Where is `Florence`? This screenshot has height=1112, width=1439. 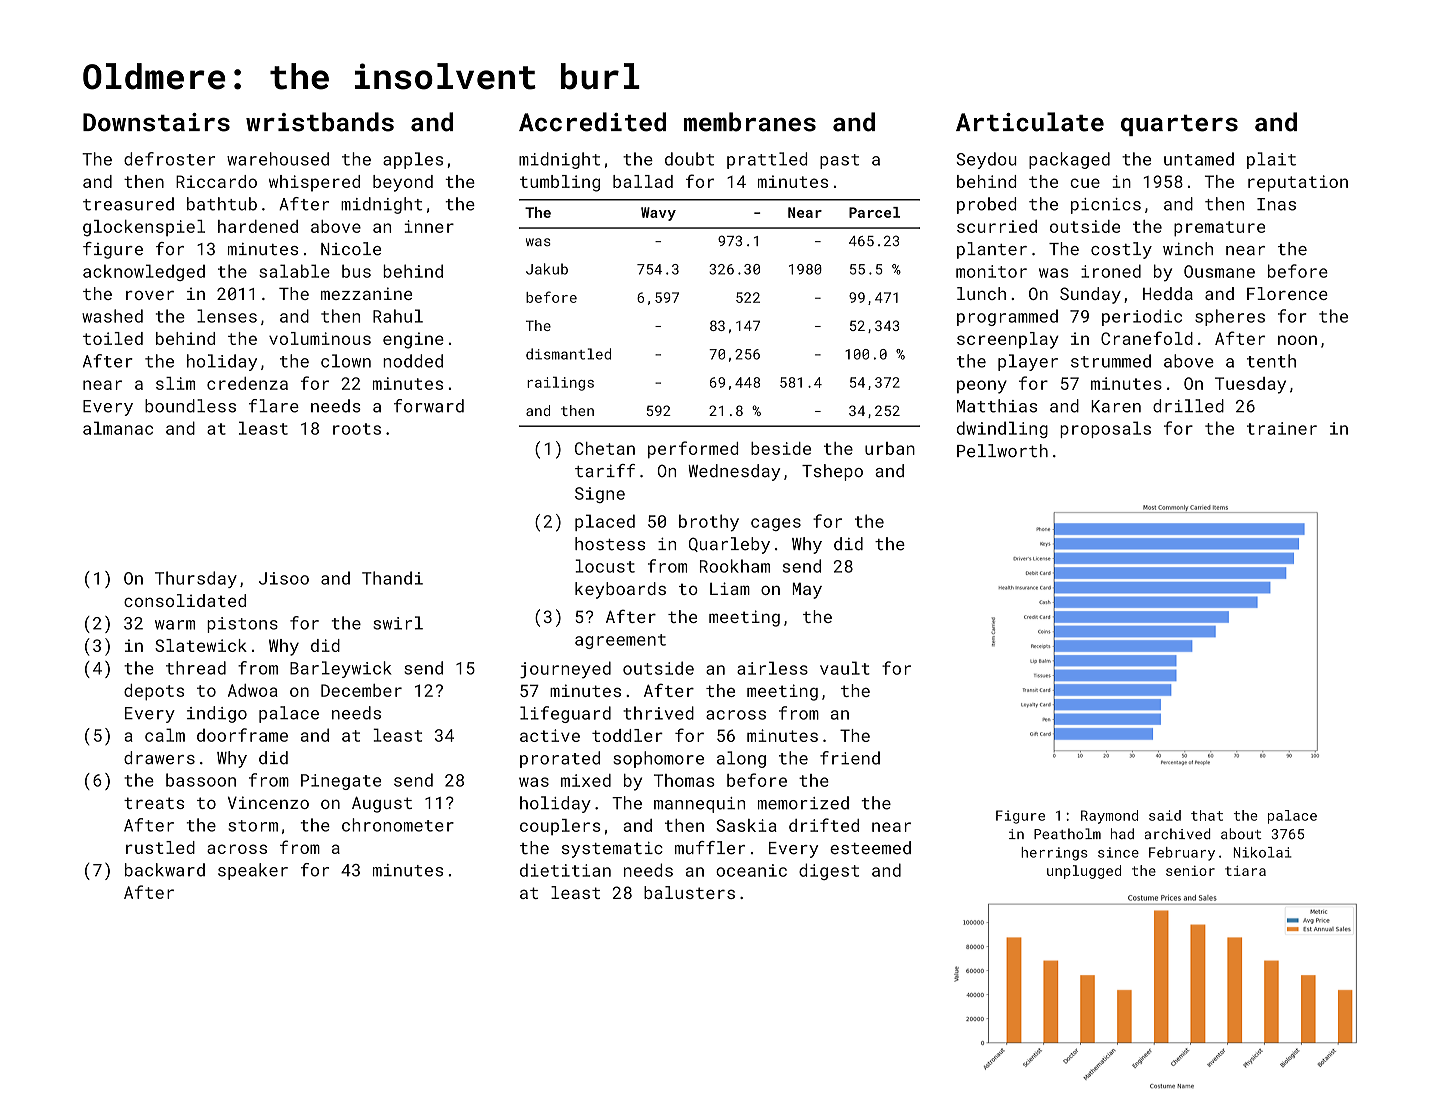 Florence is located at coordinates (1287, 293).
